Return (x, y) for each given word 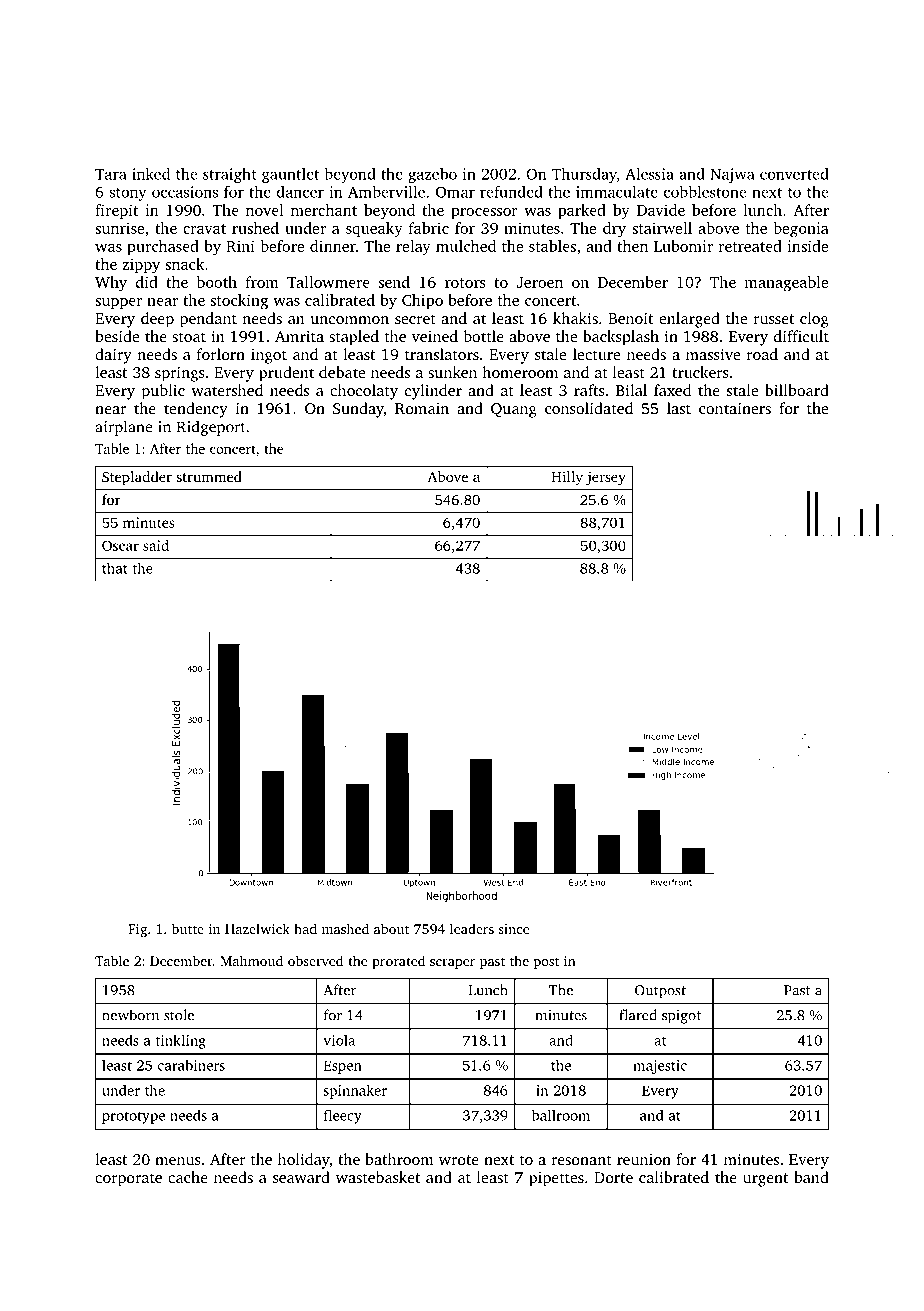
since (513, 929)
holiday (304, 1161)
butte (188, 928)
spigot (681, 1017)
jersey (606, 478)
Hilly (567, 478)
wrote (459, 1160)
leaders (472, 928)
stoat (189, 337)
